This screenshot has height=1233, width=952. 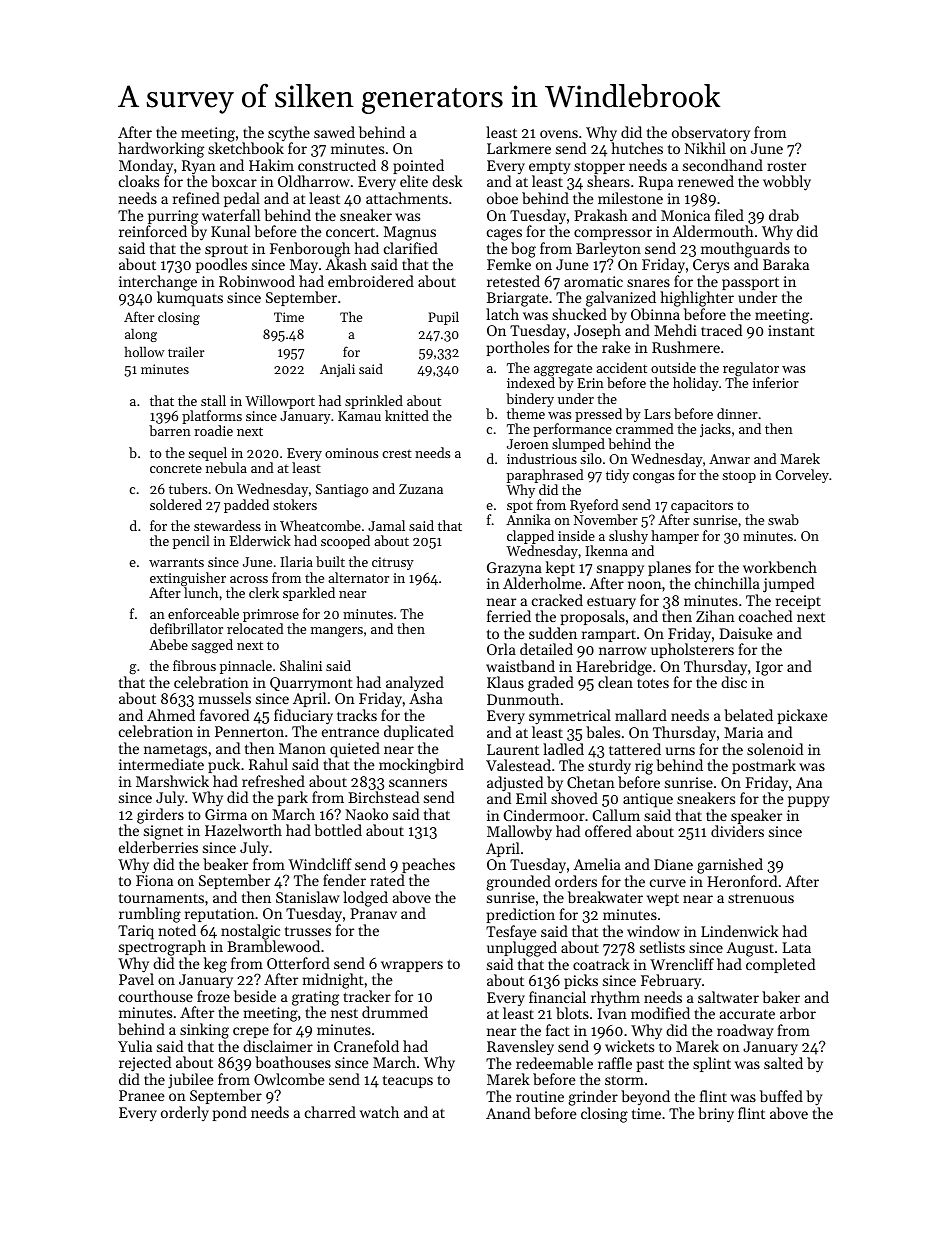 What do you see at coordinates (242, 199) in the screenshot?
I see `pedal` at bounding box center [242, 199].
